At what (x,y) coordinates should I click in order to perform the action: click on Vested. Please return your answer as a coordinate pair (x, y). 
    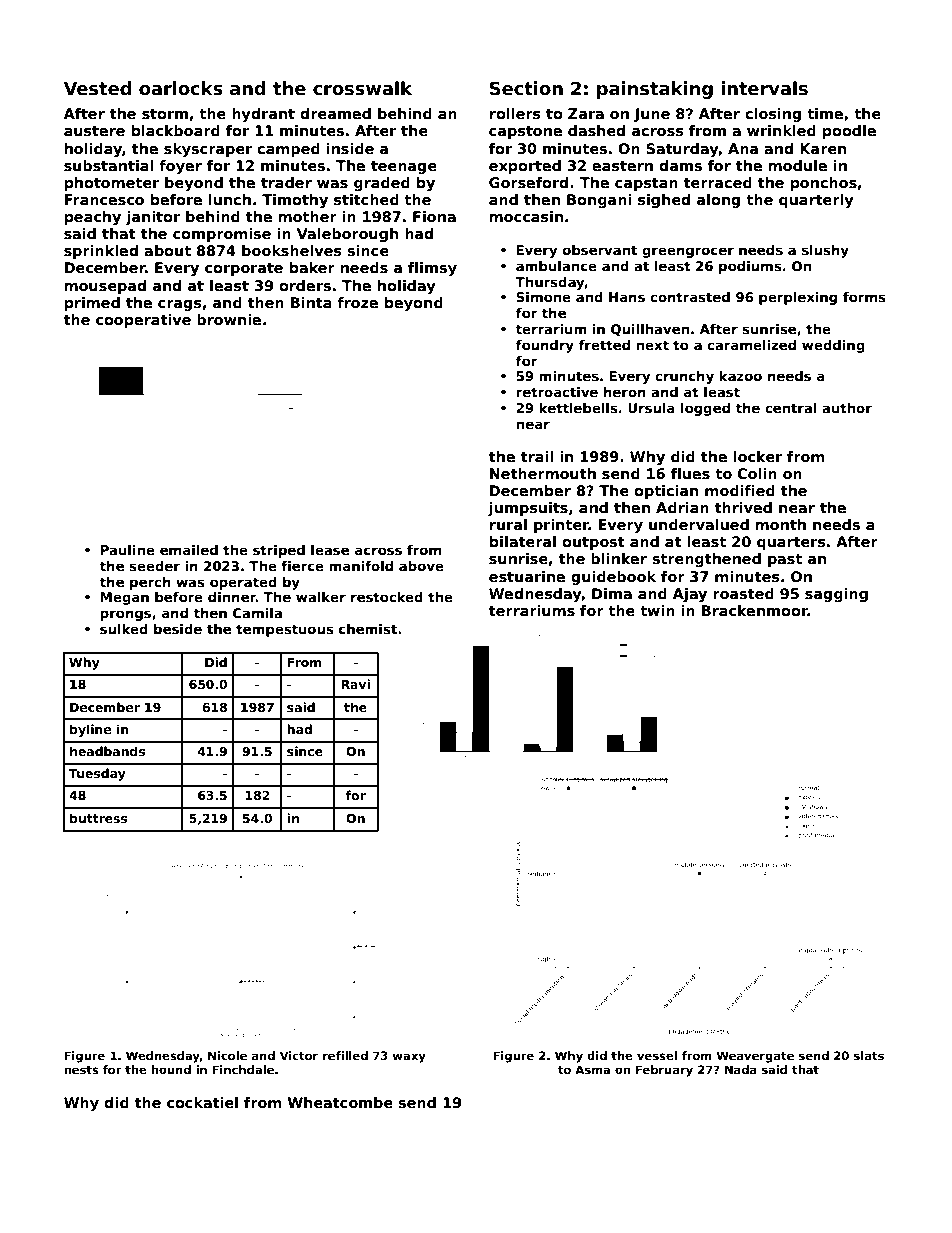
    Looking at the image, I should click on (97, 88).
